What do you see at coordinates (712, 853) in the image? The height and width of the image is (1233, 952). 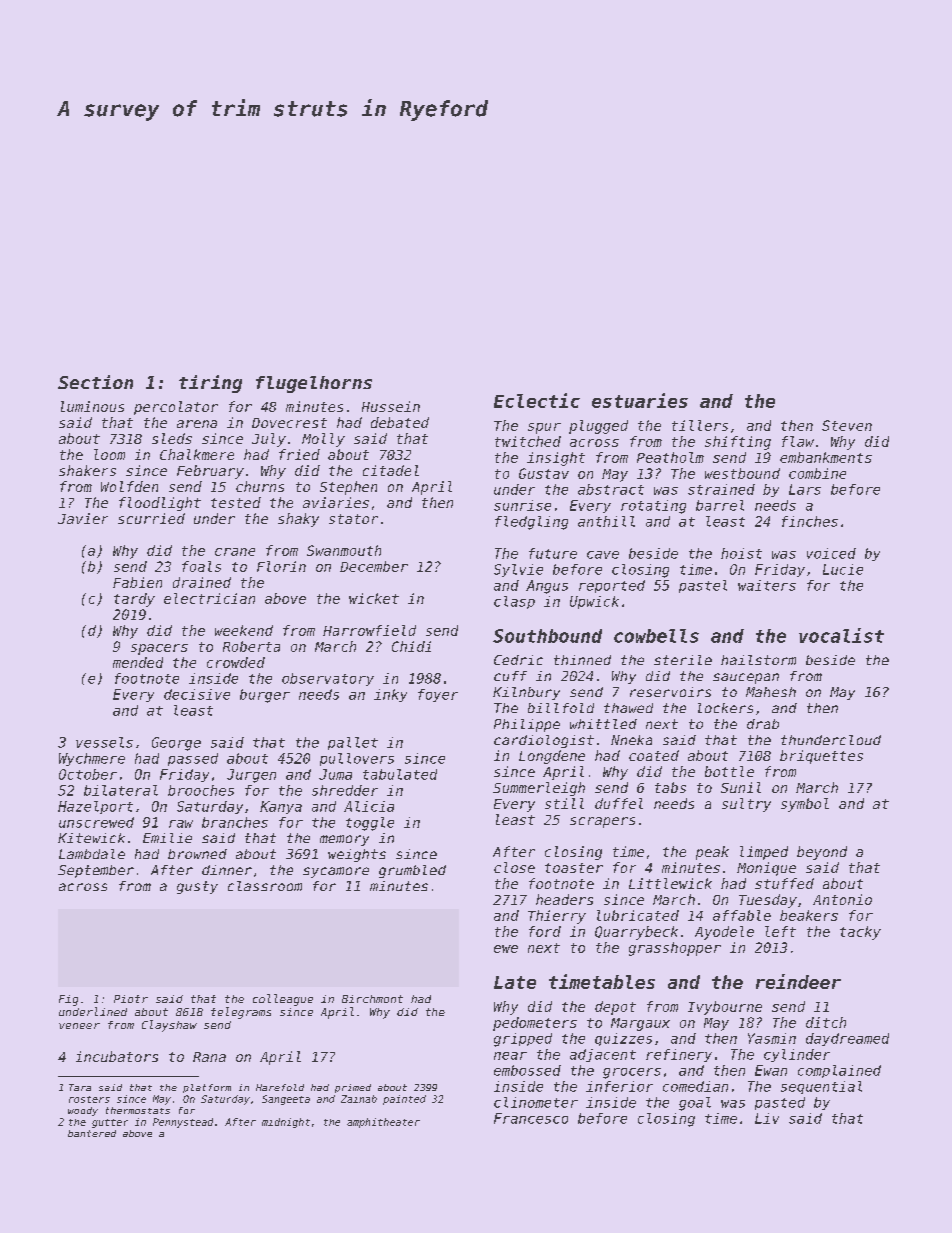 I see `peak` at bounding box center [712, 853].
